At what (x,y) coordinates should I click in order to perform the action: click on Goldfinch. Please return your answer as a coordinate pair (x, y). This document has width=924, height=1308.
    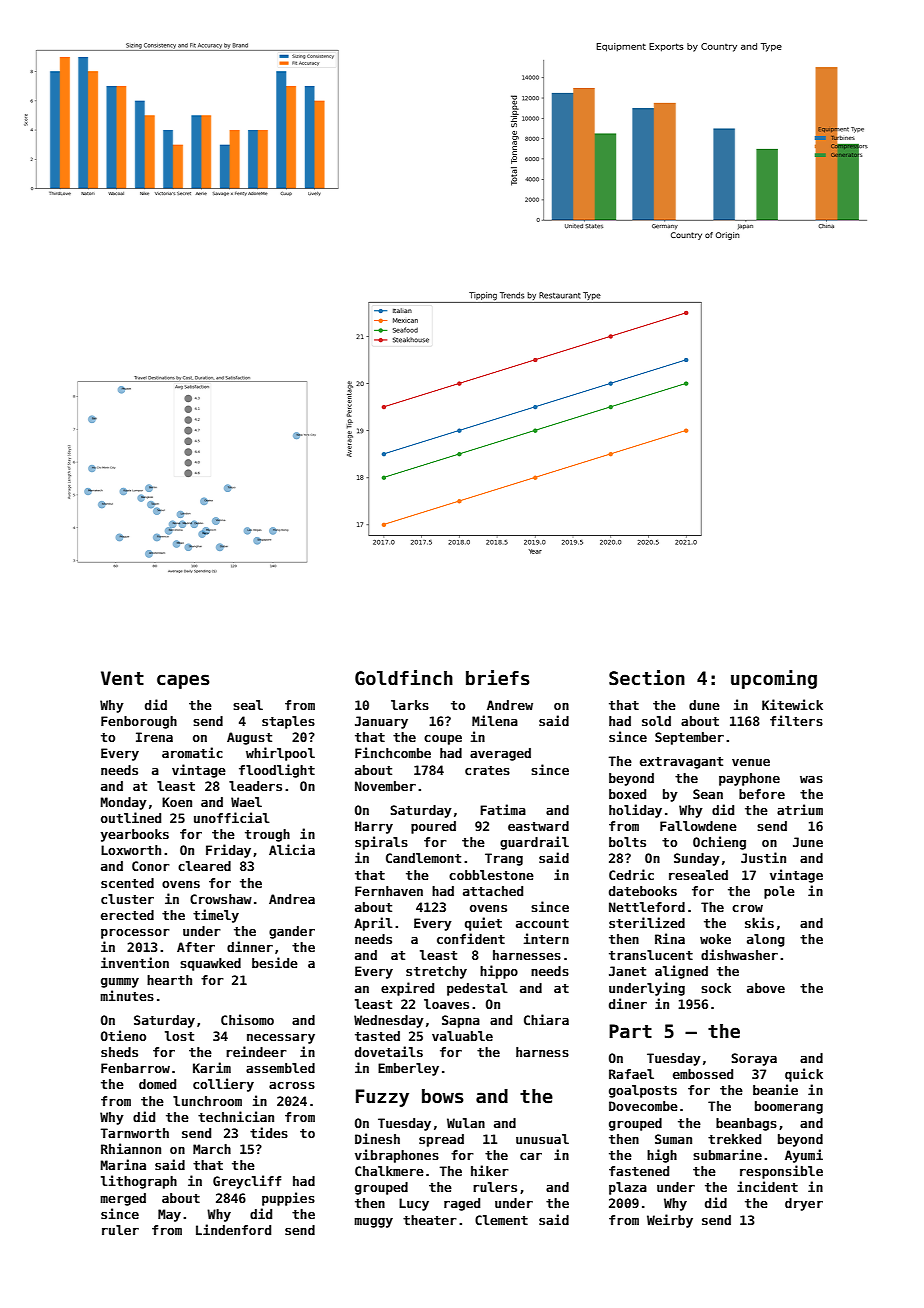
    Looking at the image, I should click on (404, 678).
